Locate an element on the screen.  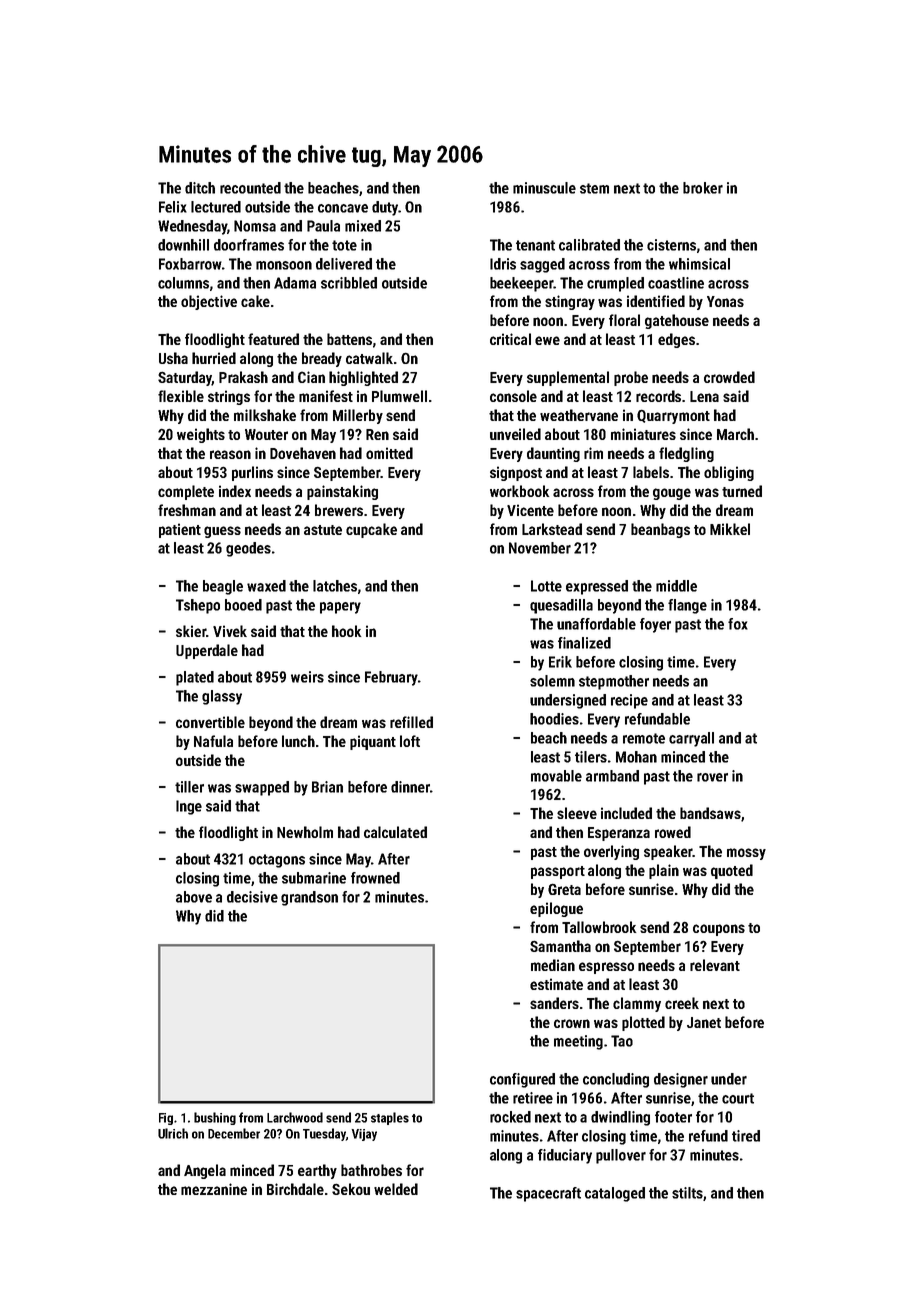
Tuesday is located at coordinates (324, 1134).
